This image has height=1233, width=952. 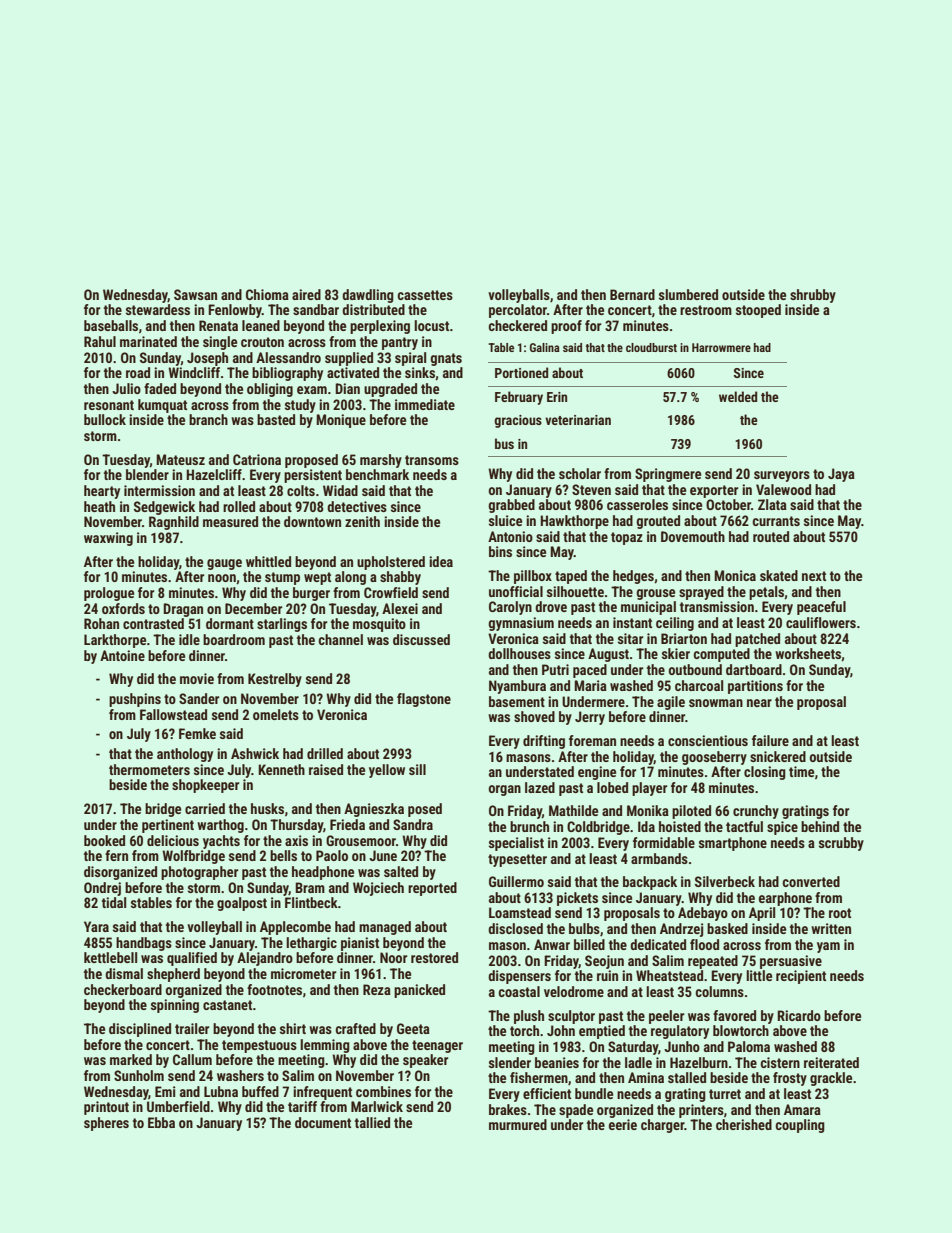 What do you see at coordinates (776, 521) in the image?
I see `currants` at bounding box center [776, 521].
